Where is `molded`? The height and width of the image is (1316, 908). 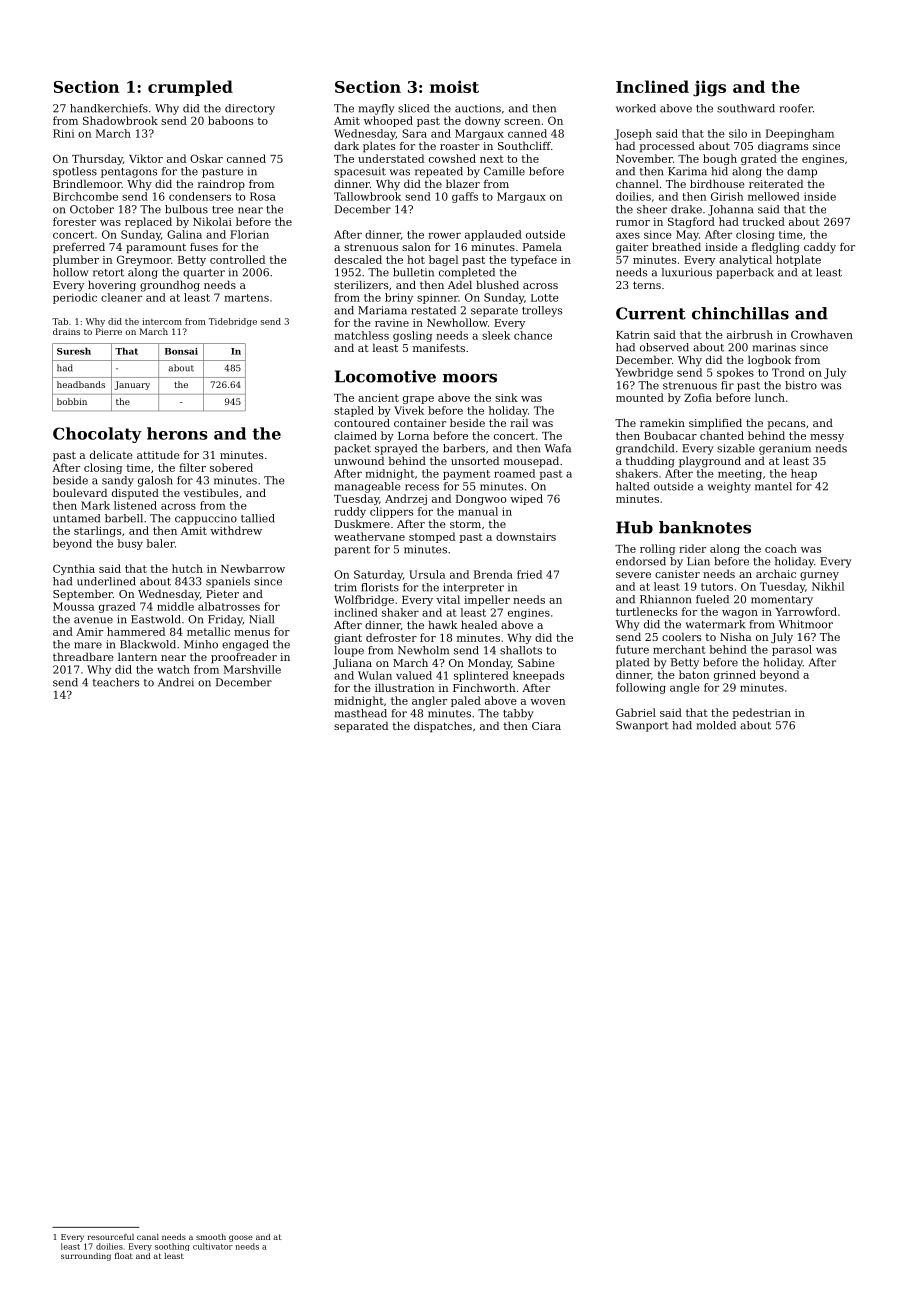
molded is located at coordinates (716, 725).
